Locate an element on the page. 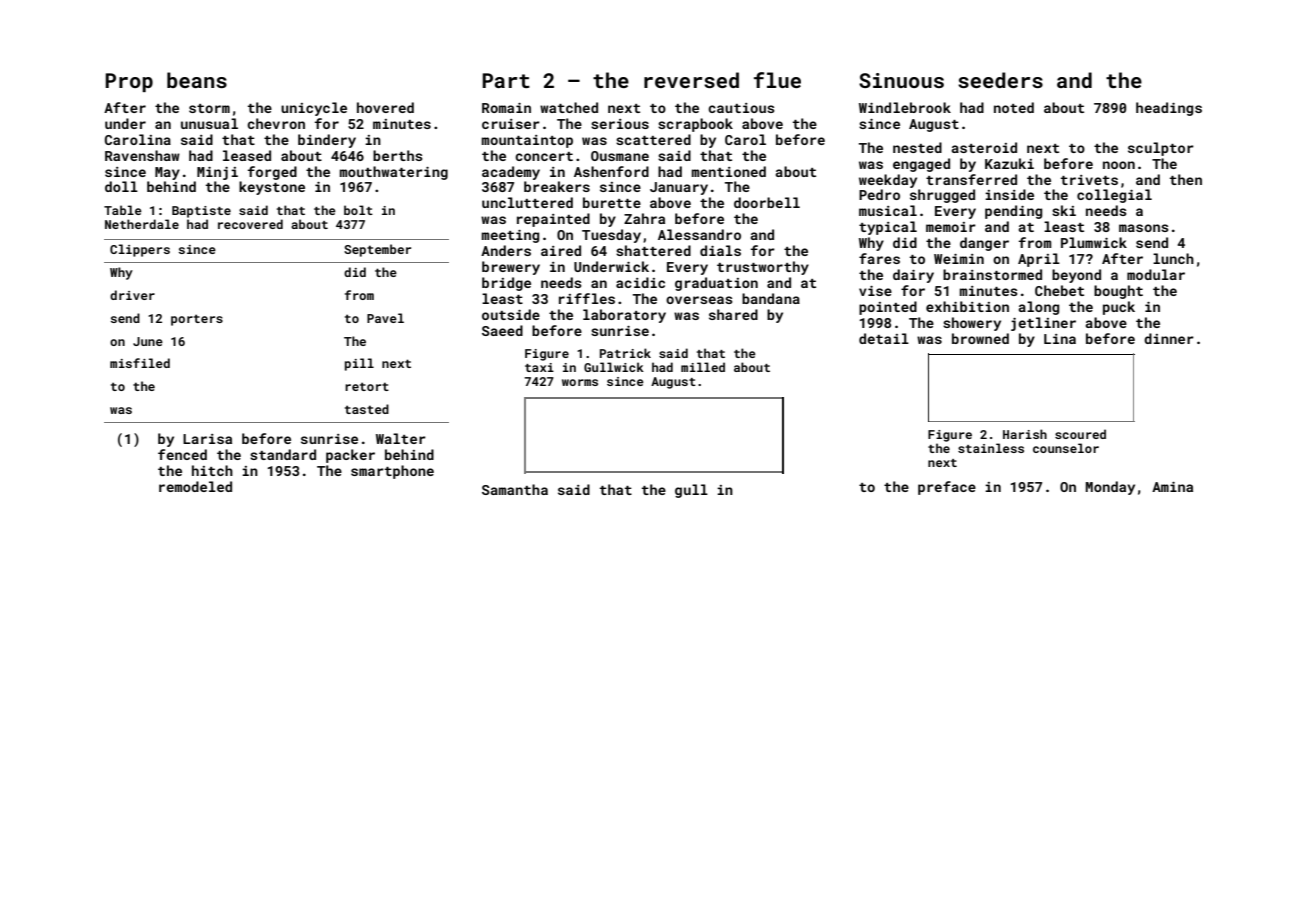  Samantha is located at coordinates (515, 489).
